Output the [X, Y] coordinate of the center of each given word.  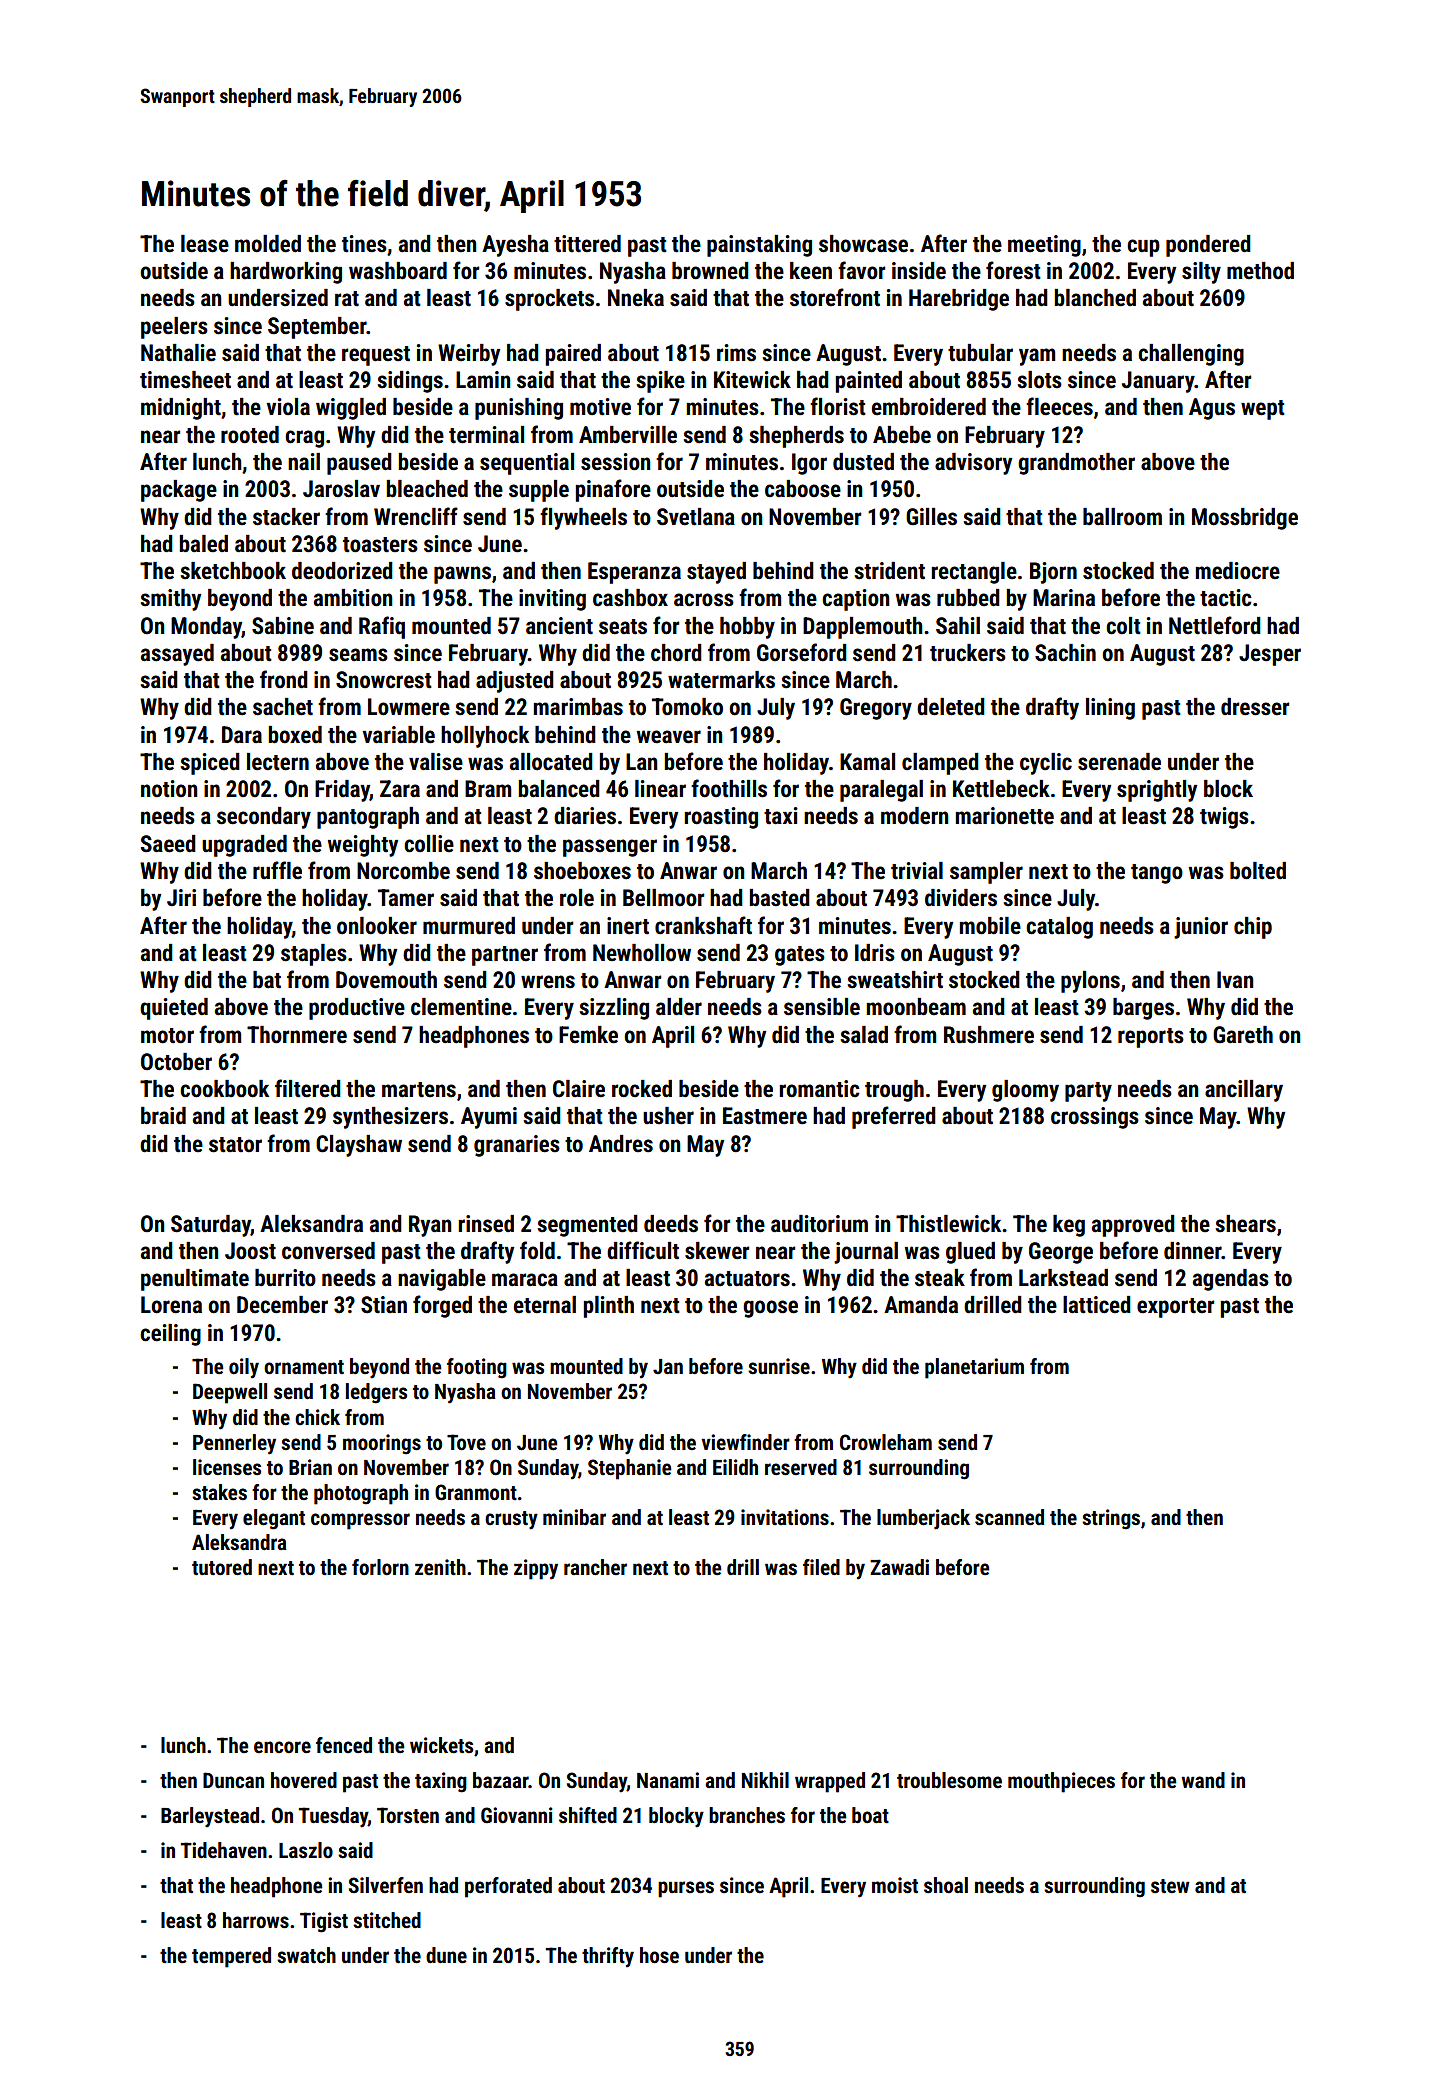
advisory [973, 464]
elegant [274, 1519]
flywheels [583, 518]
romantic [819, 1089]
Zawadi [899, 1567]
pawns [462, 575]
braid [163, 1115]
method [1260, 271]
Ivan [1235, 980]
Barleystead [210, 1817]
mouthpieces [1061, 1782]
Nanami [668, 1780]
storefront [835, 297]
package [179, 491]
